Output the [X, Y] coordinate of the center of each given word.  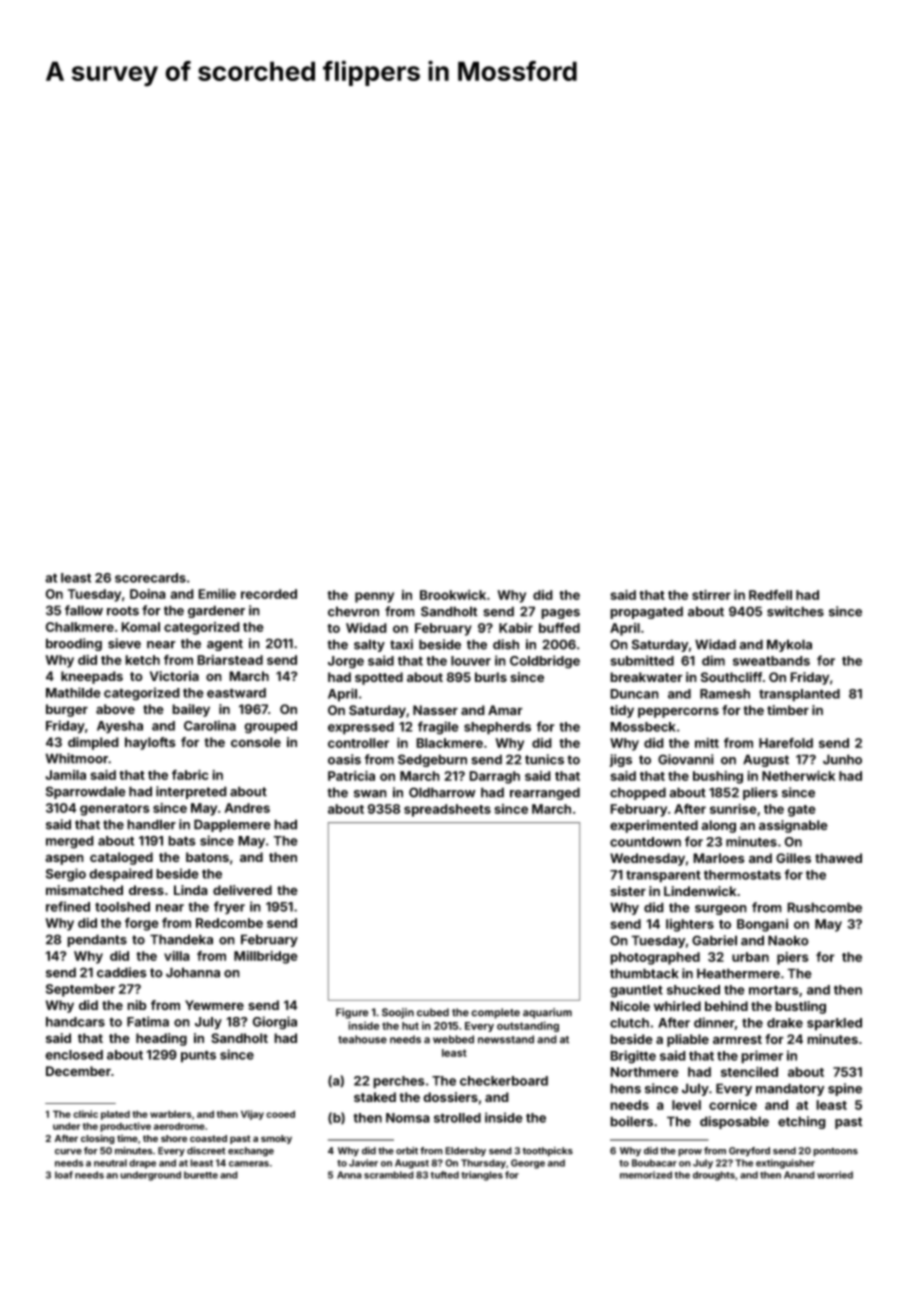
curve [68, 1152]
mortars [774, 990]
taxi [401, 644]
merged [70, 842]
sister [628, 891]
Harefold [786, 742]
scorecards [150, 578]
